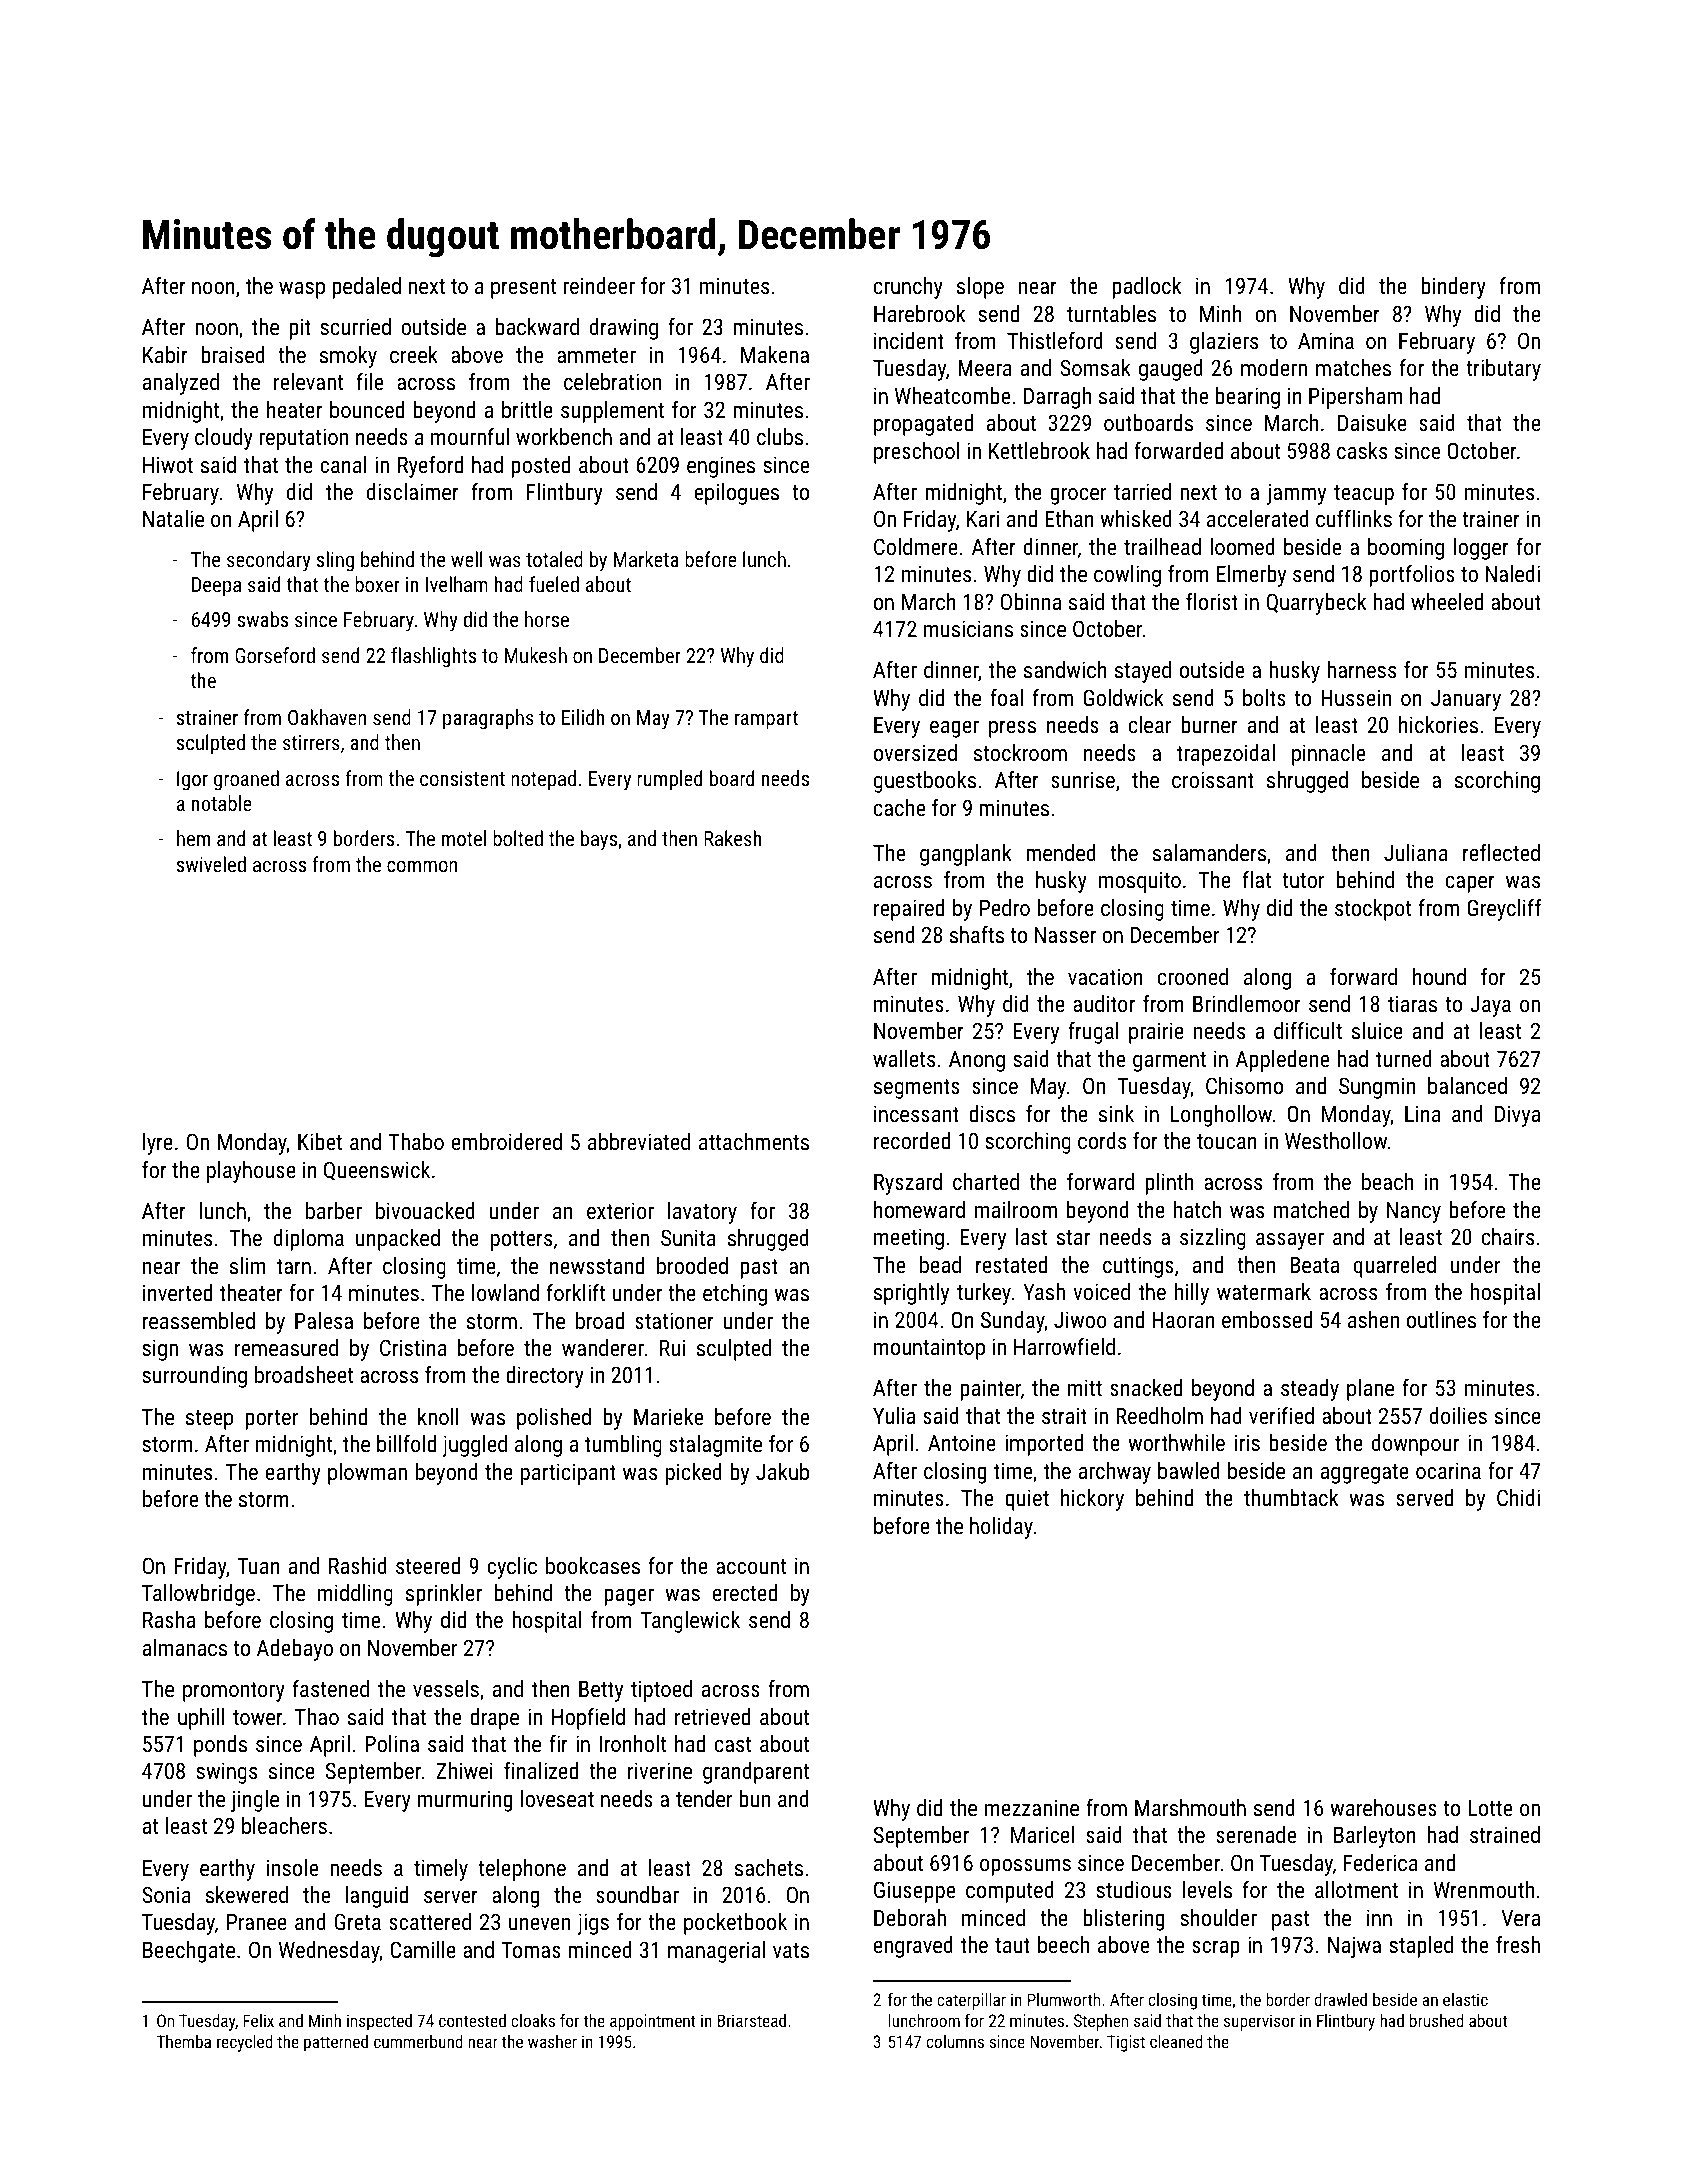 The image size is (1683, 2178). Describe the element at coordinates (603, 1347) in the screenshot. I see `wanderer` at that location.
